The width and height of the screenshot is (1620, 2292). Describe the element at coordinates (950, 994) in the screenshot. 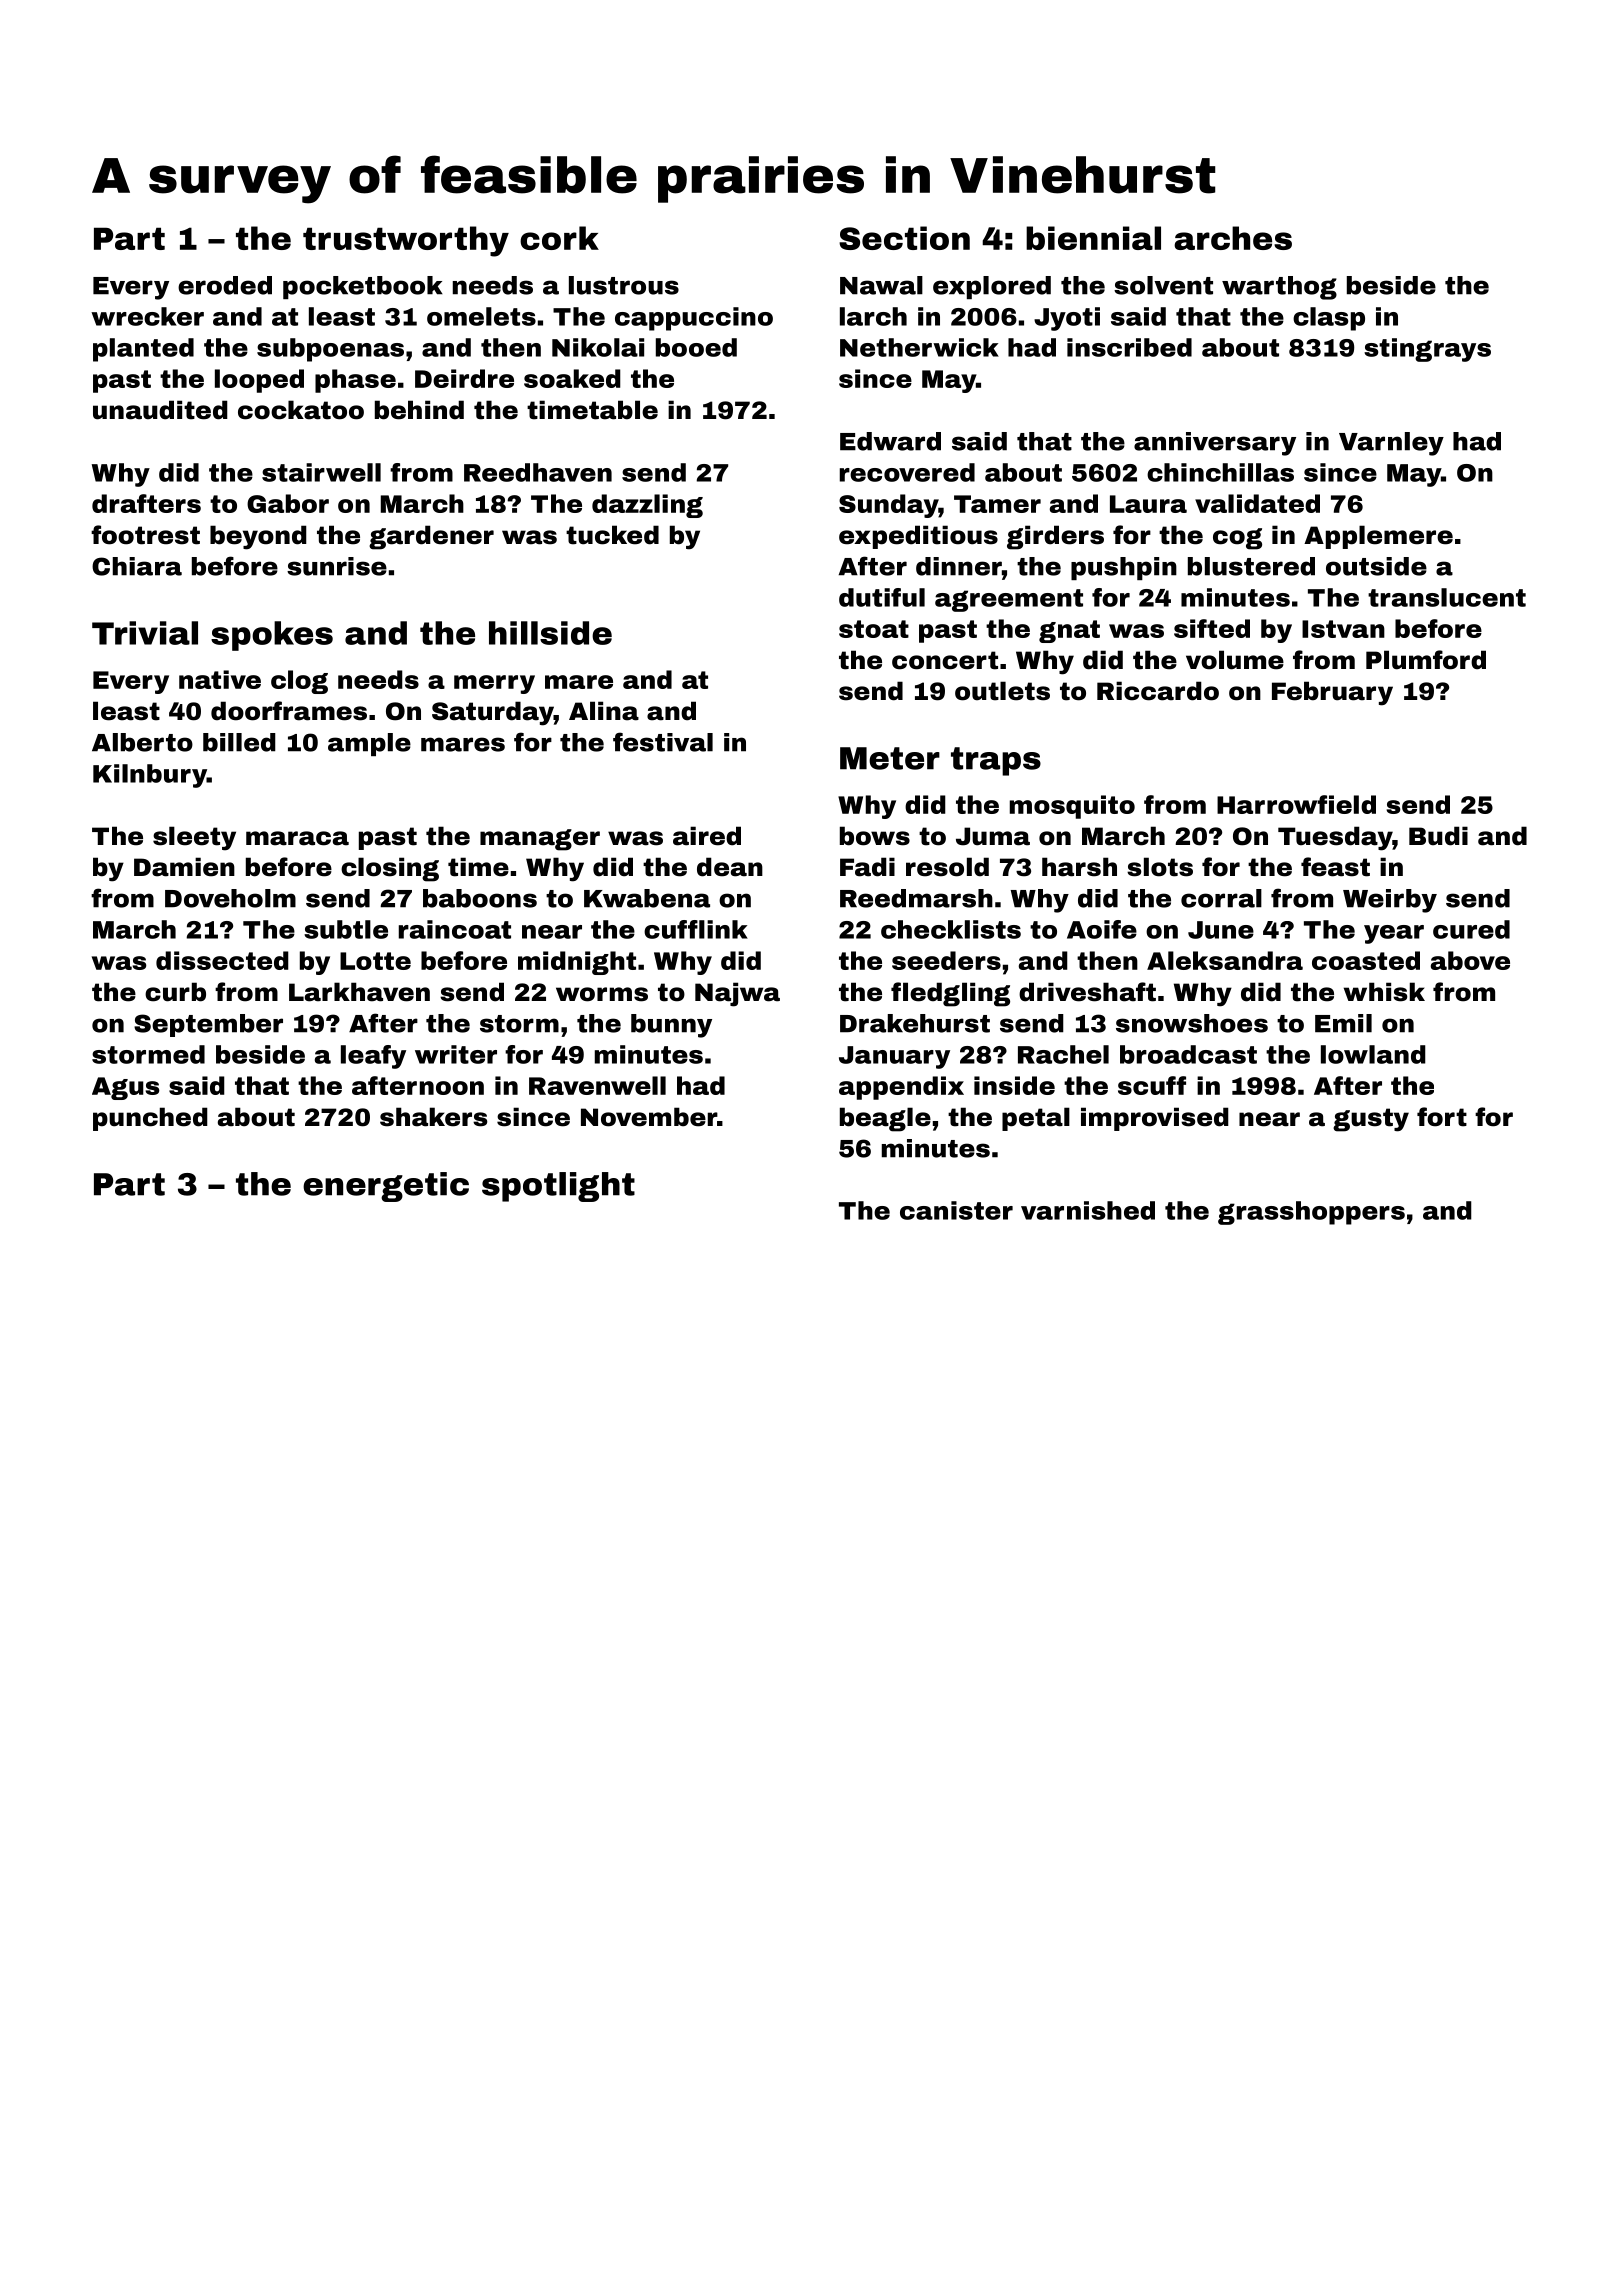

I see `fledgling` at that location.
